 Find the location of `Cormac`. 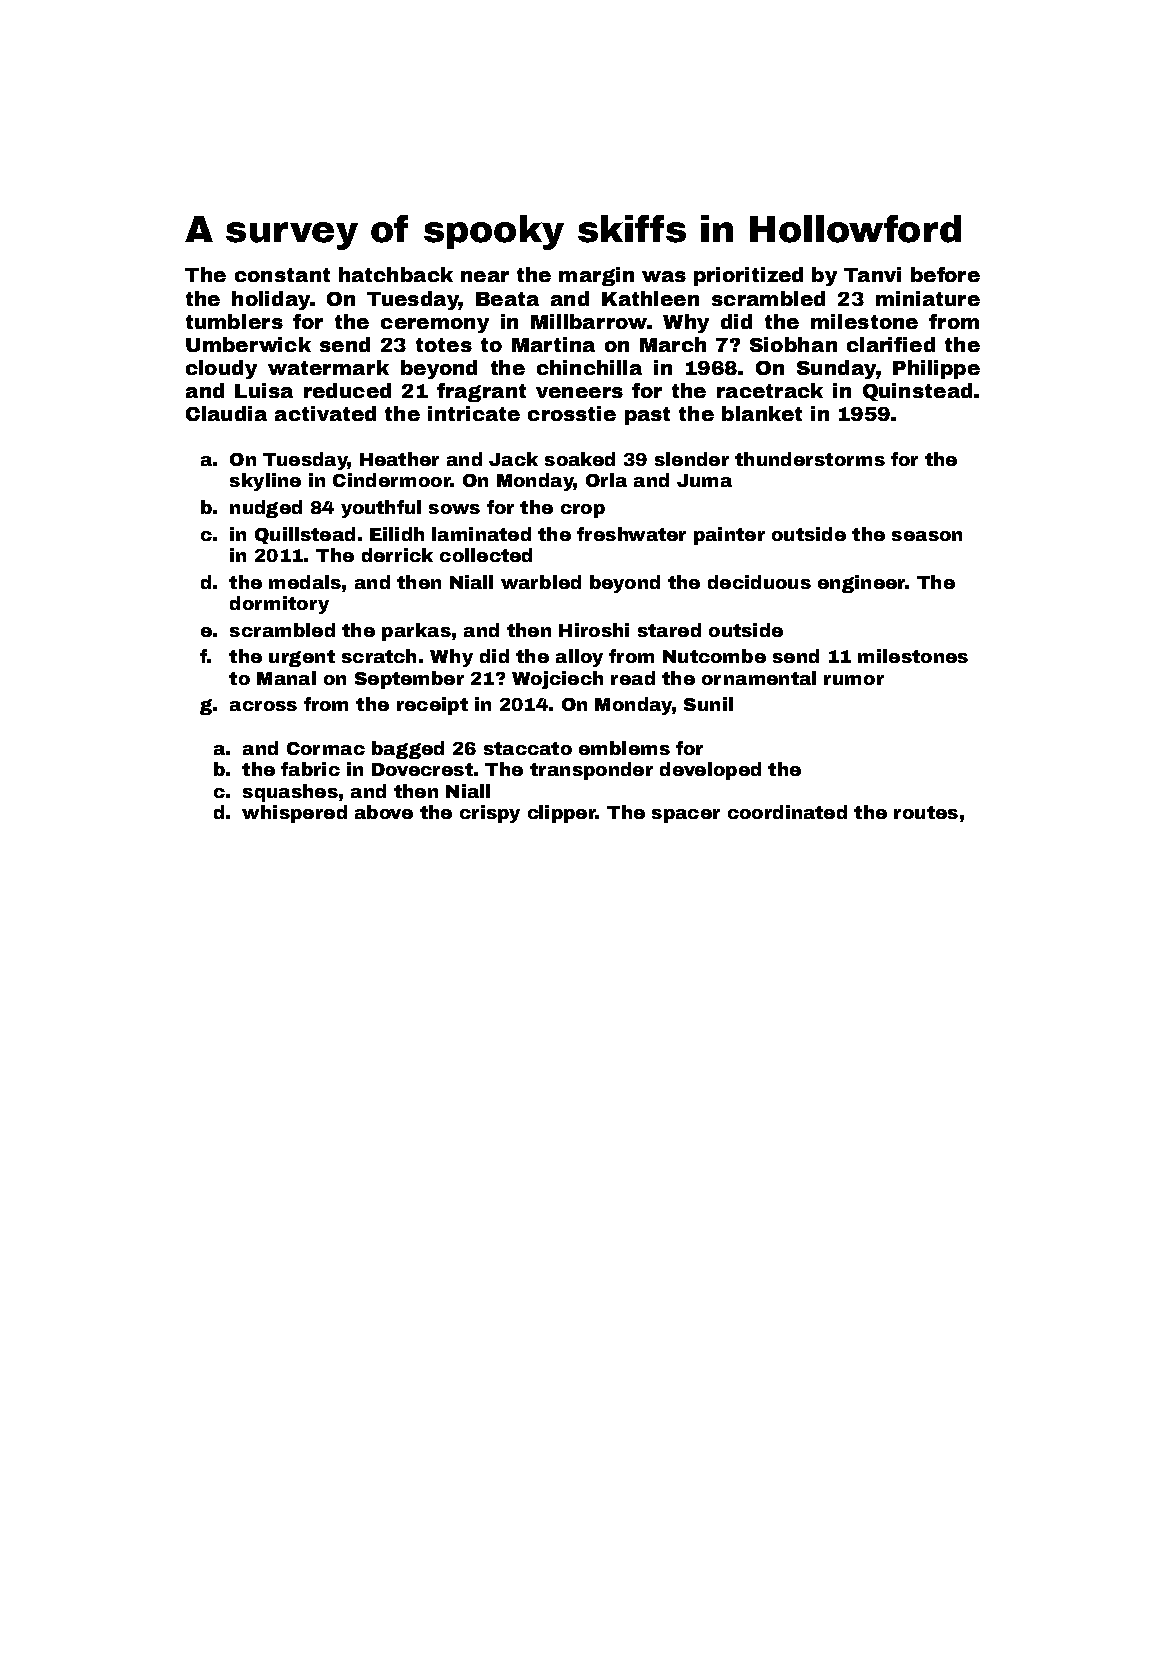

Cormac is located at coordinates (326, 748).
